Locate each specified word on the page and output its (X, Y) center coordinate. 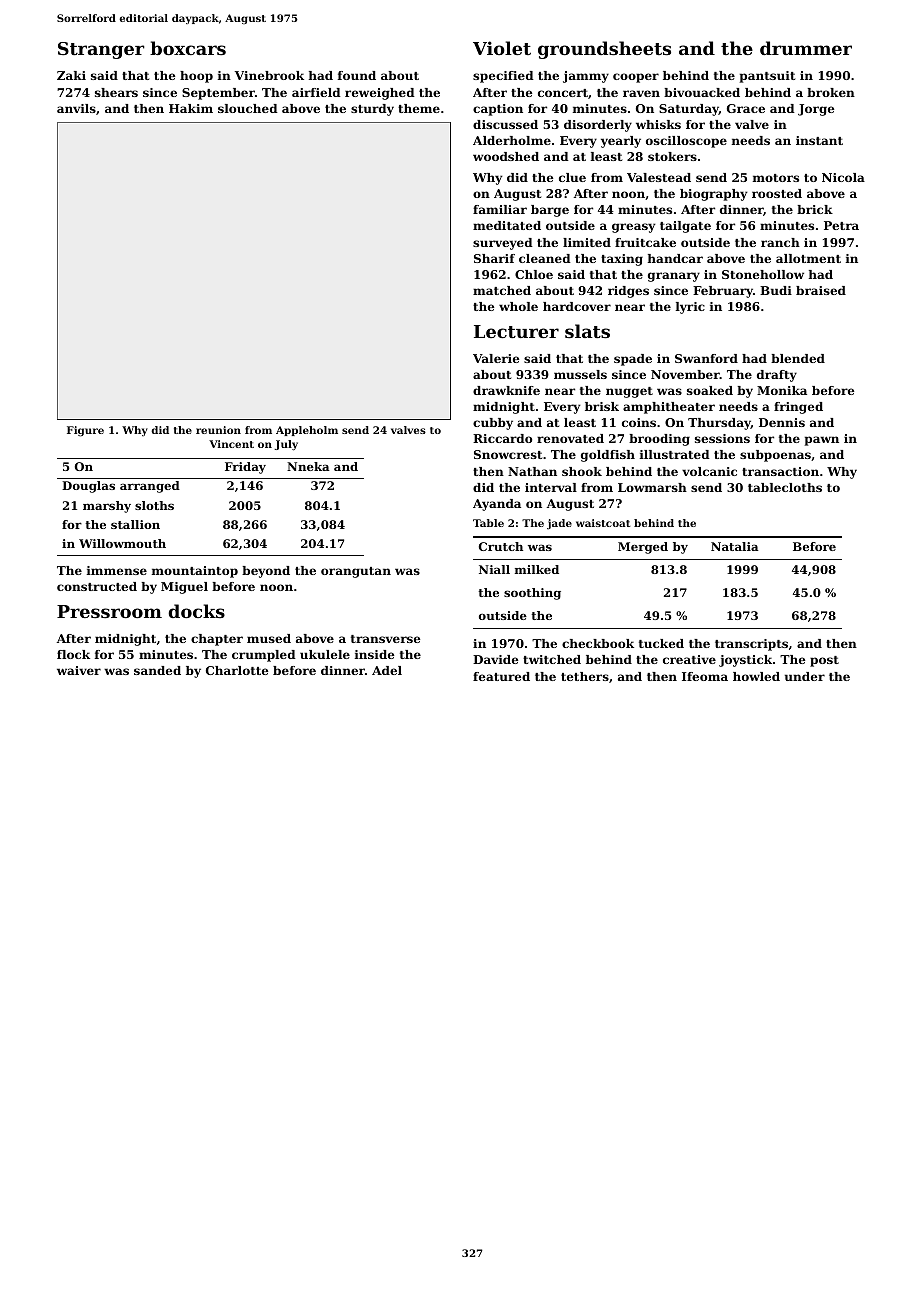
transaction (780, 471)
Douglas (88, 487)
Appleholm (307, 431)
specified (503, 77)
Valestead (659, 177)
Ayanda (497, 505)
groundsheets (604, 50)
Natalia (734, 546)
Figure (85, 431)
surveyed (503, 244)
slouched (248, 108)
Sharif (494, 258)
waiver (79, 670)
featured (501, 676)
